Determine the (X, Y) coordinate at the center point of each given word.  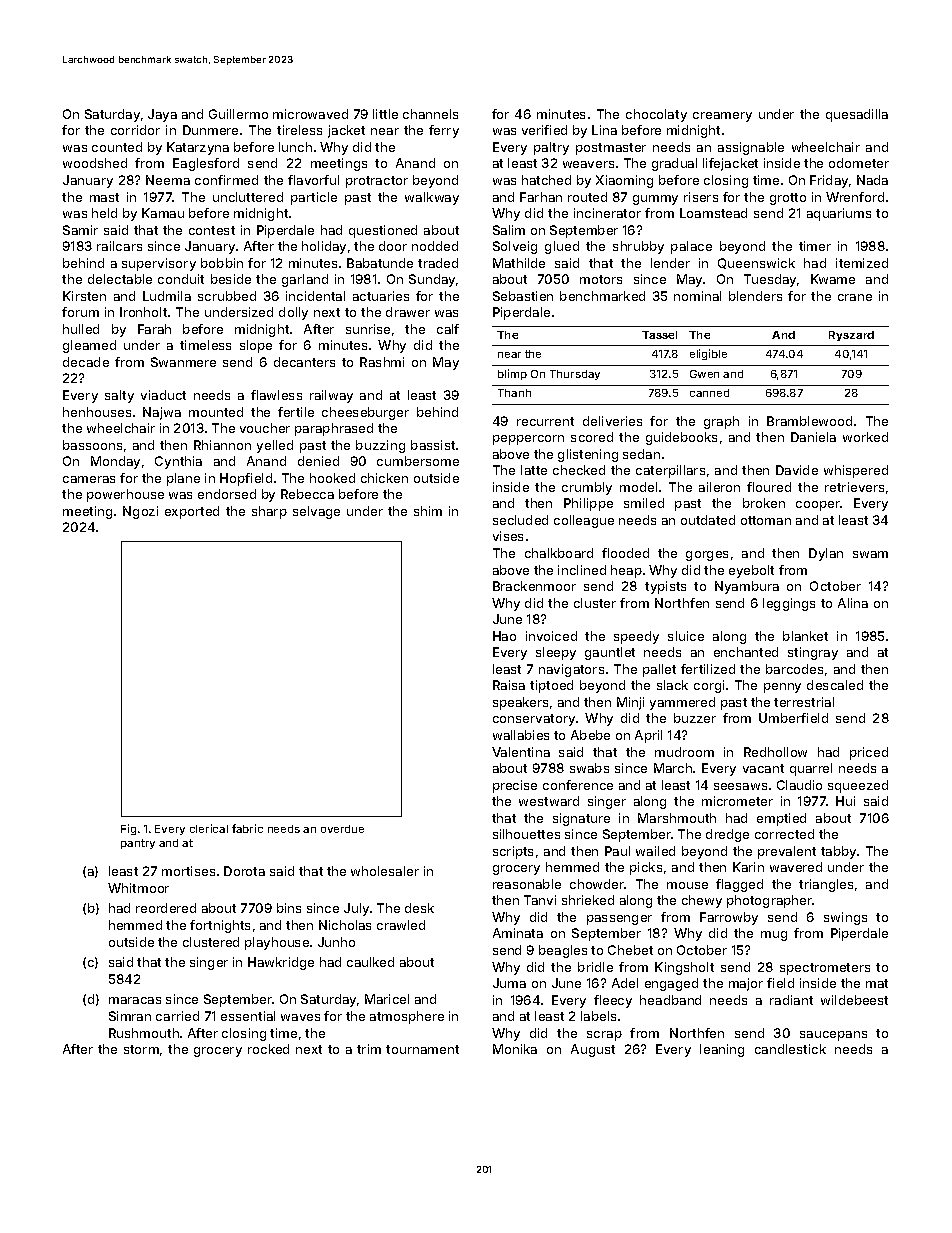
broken (764, 503)
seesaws (740, 786)
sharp (269, 512)
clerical (209, 828)
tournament (422, 1049)
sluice (686, 636)
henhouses (97, 412)
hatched (546, 180)
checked (579, 470)
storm (141, 1049)
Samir (80, 230)
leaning (722, 1050)
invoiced (551, 636)
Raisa (509, 685)
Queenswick (756, 263)
